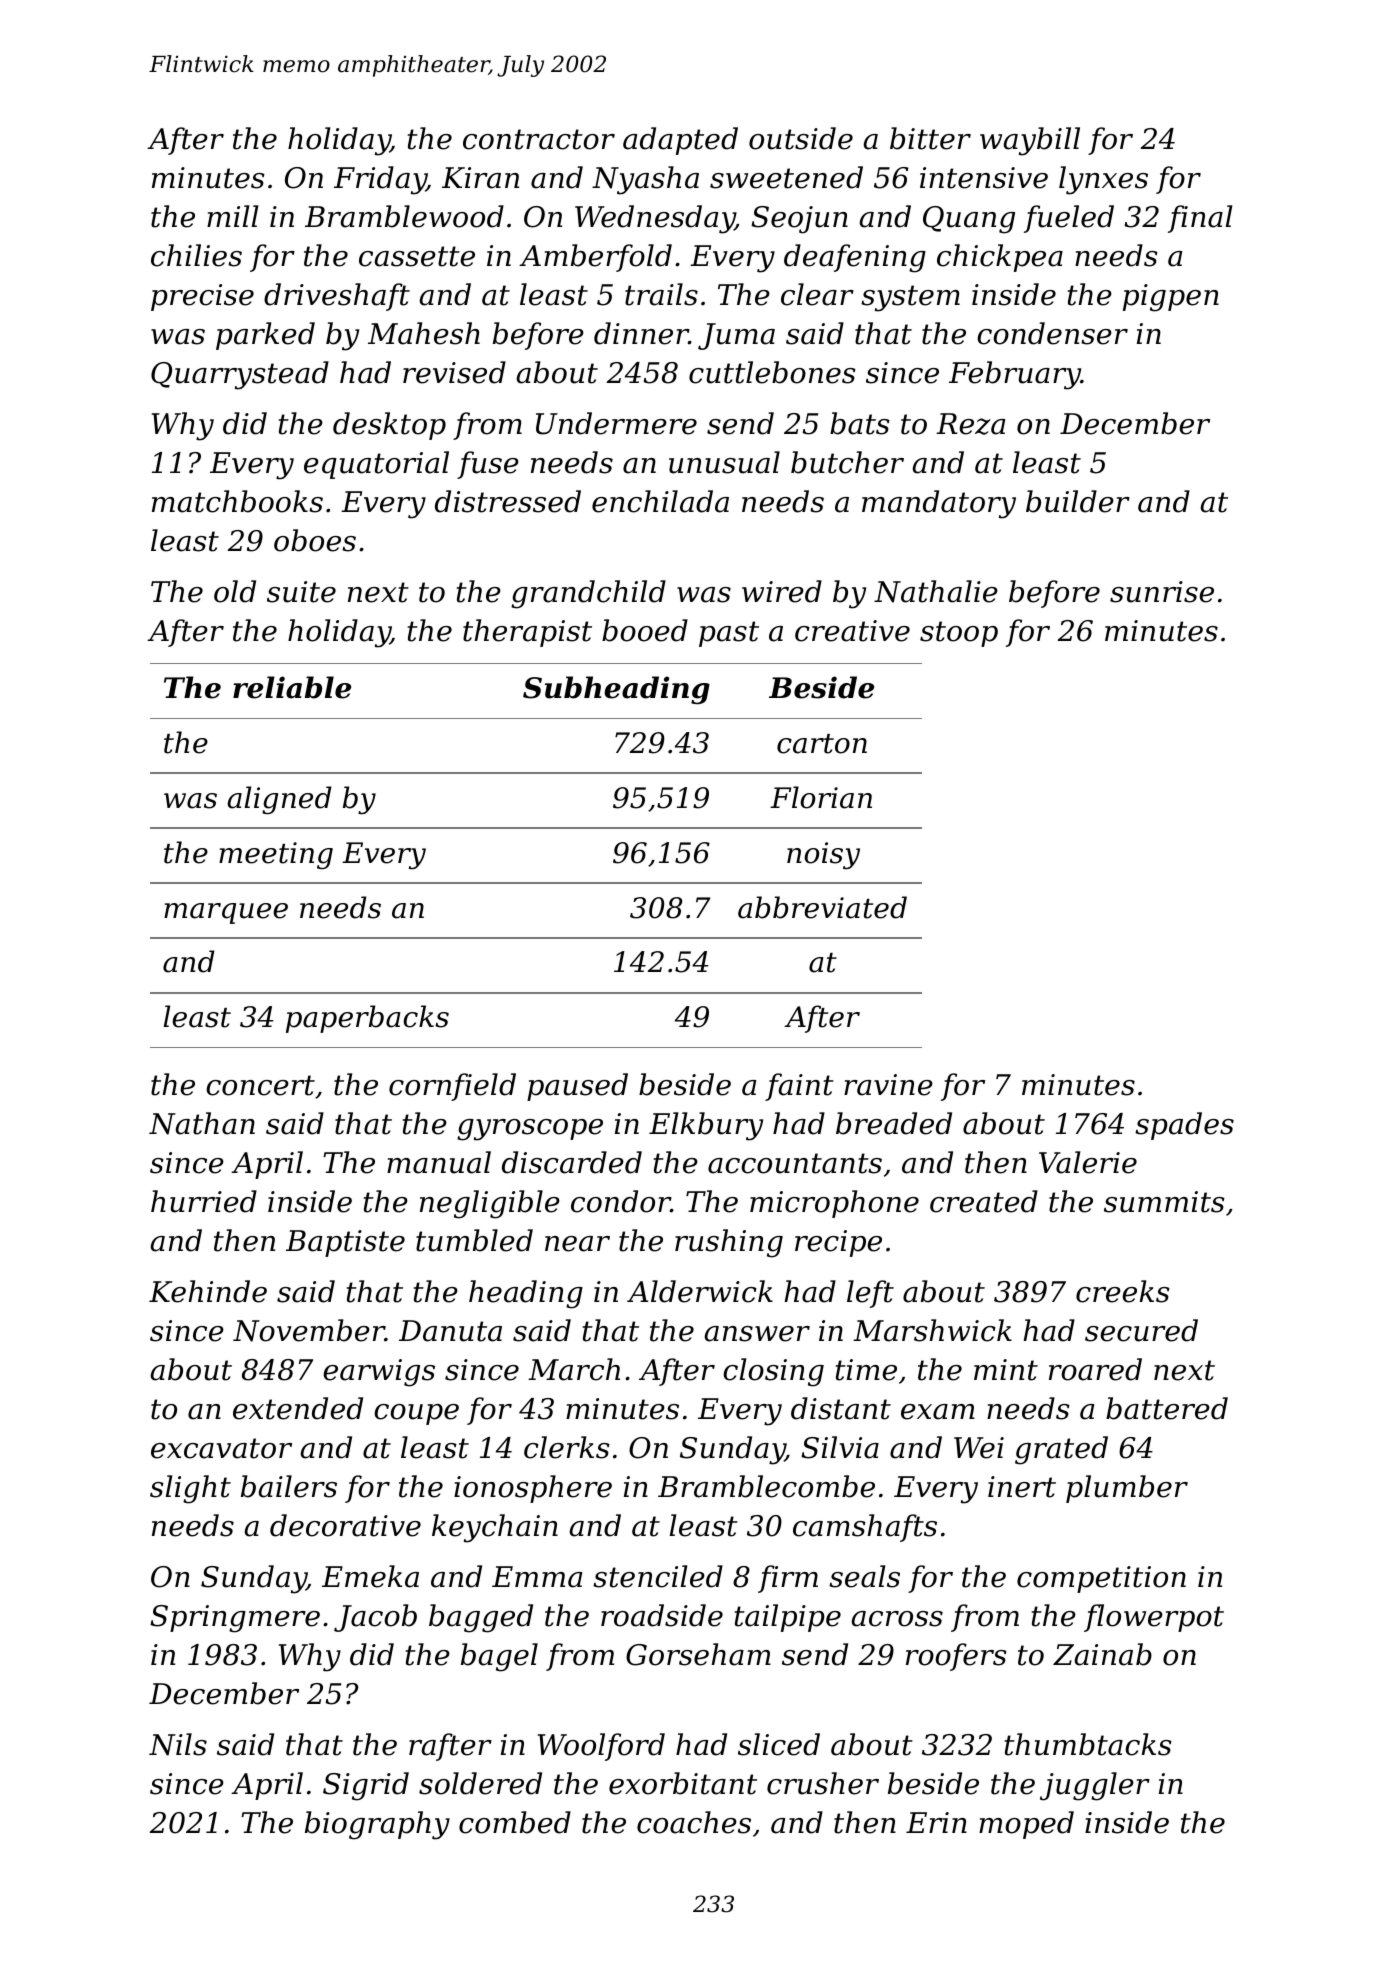  I want to click on exam, so click(938, 1412).
